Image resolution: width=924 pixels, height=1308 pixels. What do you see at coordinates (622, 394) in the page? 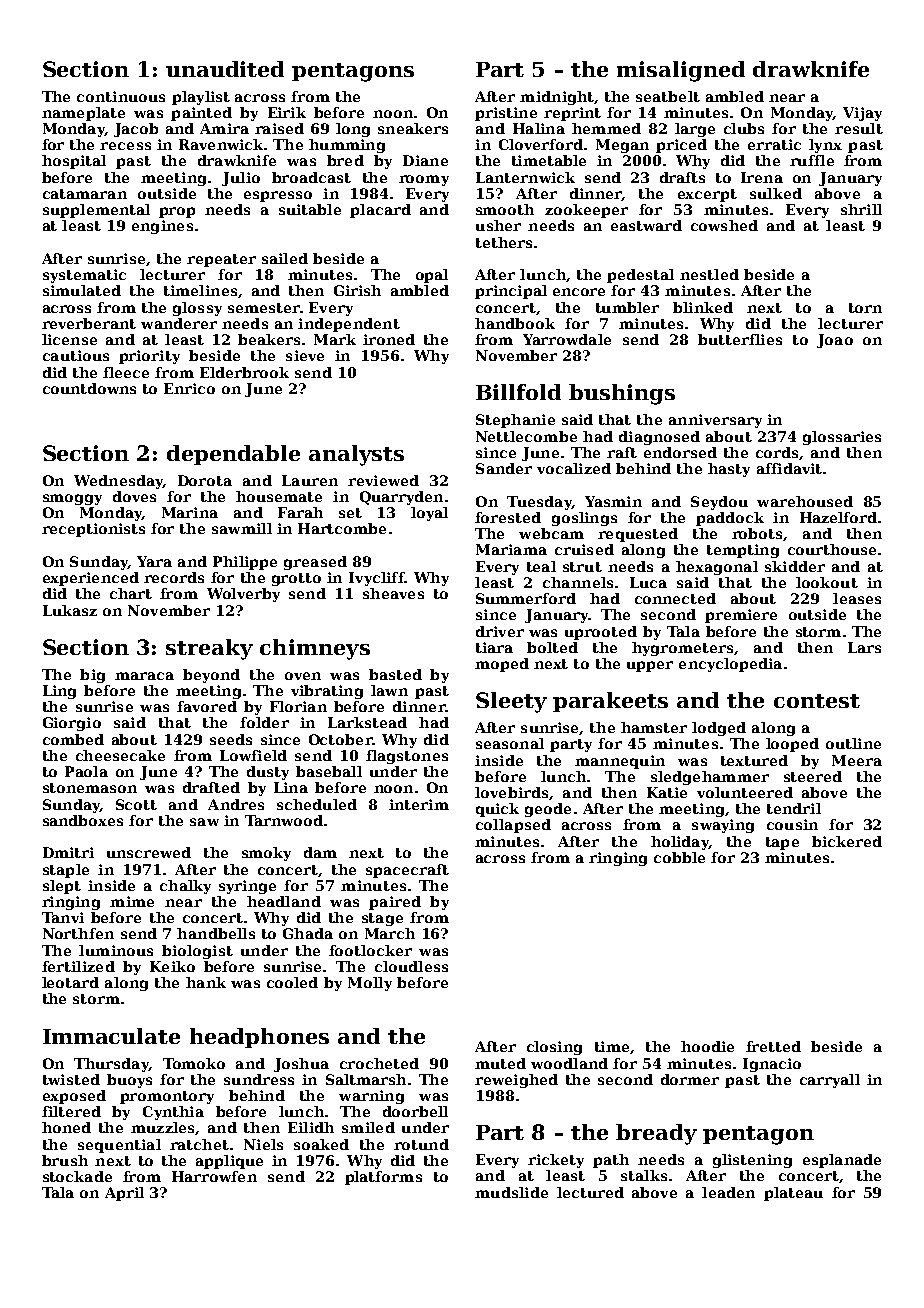
I see `bushings` at bounding box center [622, 394].
